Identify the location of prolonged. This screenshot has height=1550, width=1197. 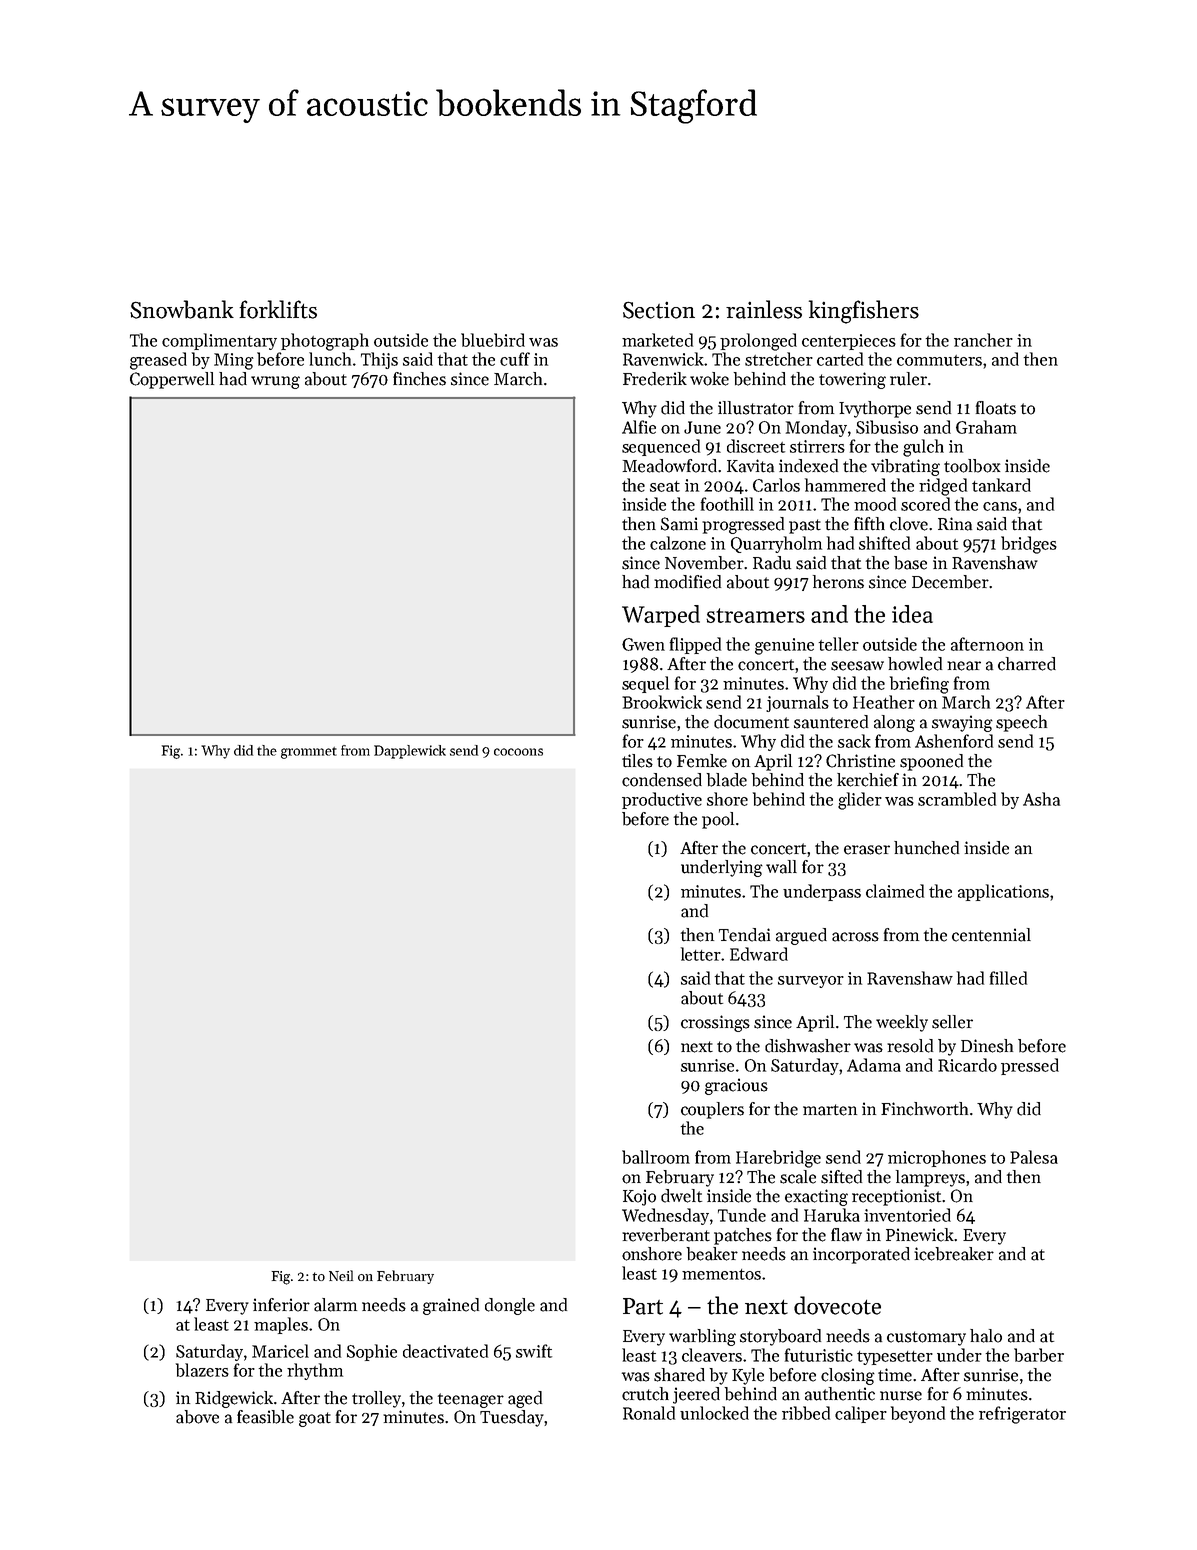
(758, 342).
